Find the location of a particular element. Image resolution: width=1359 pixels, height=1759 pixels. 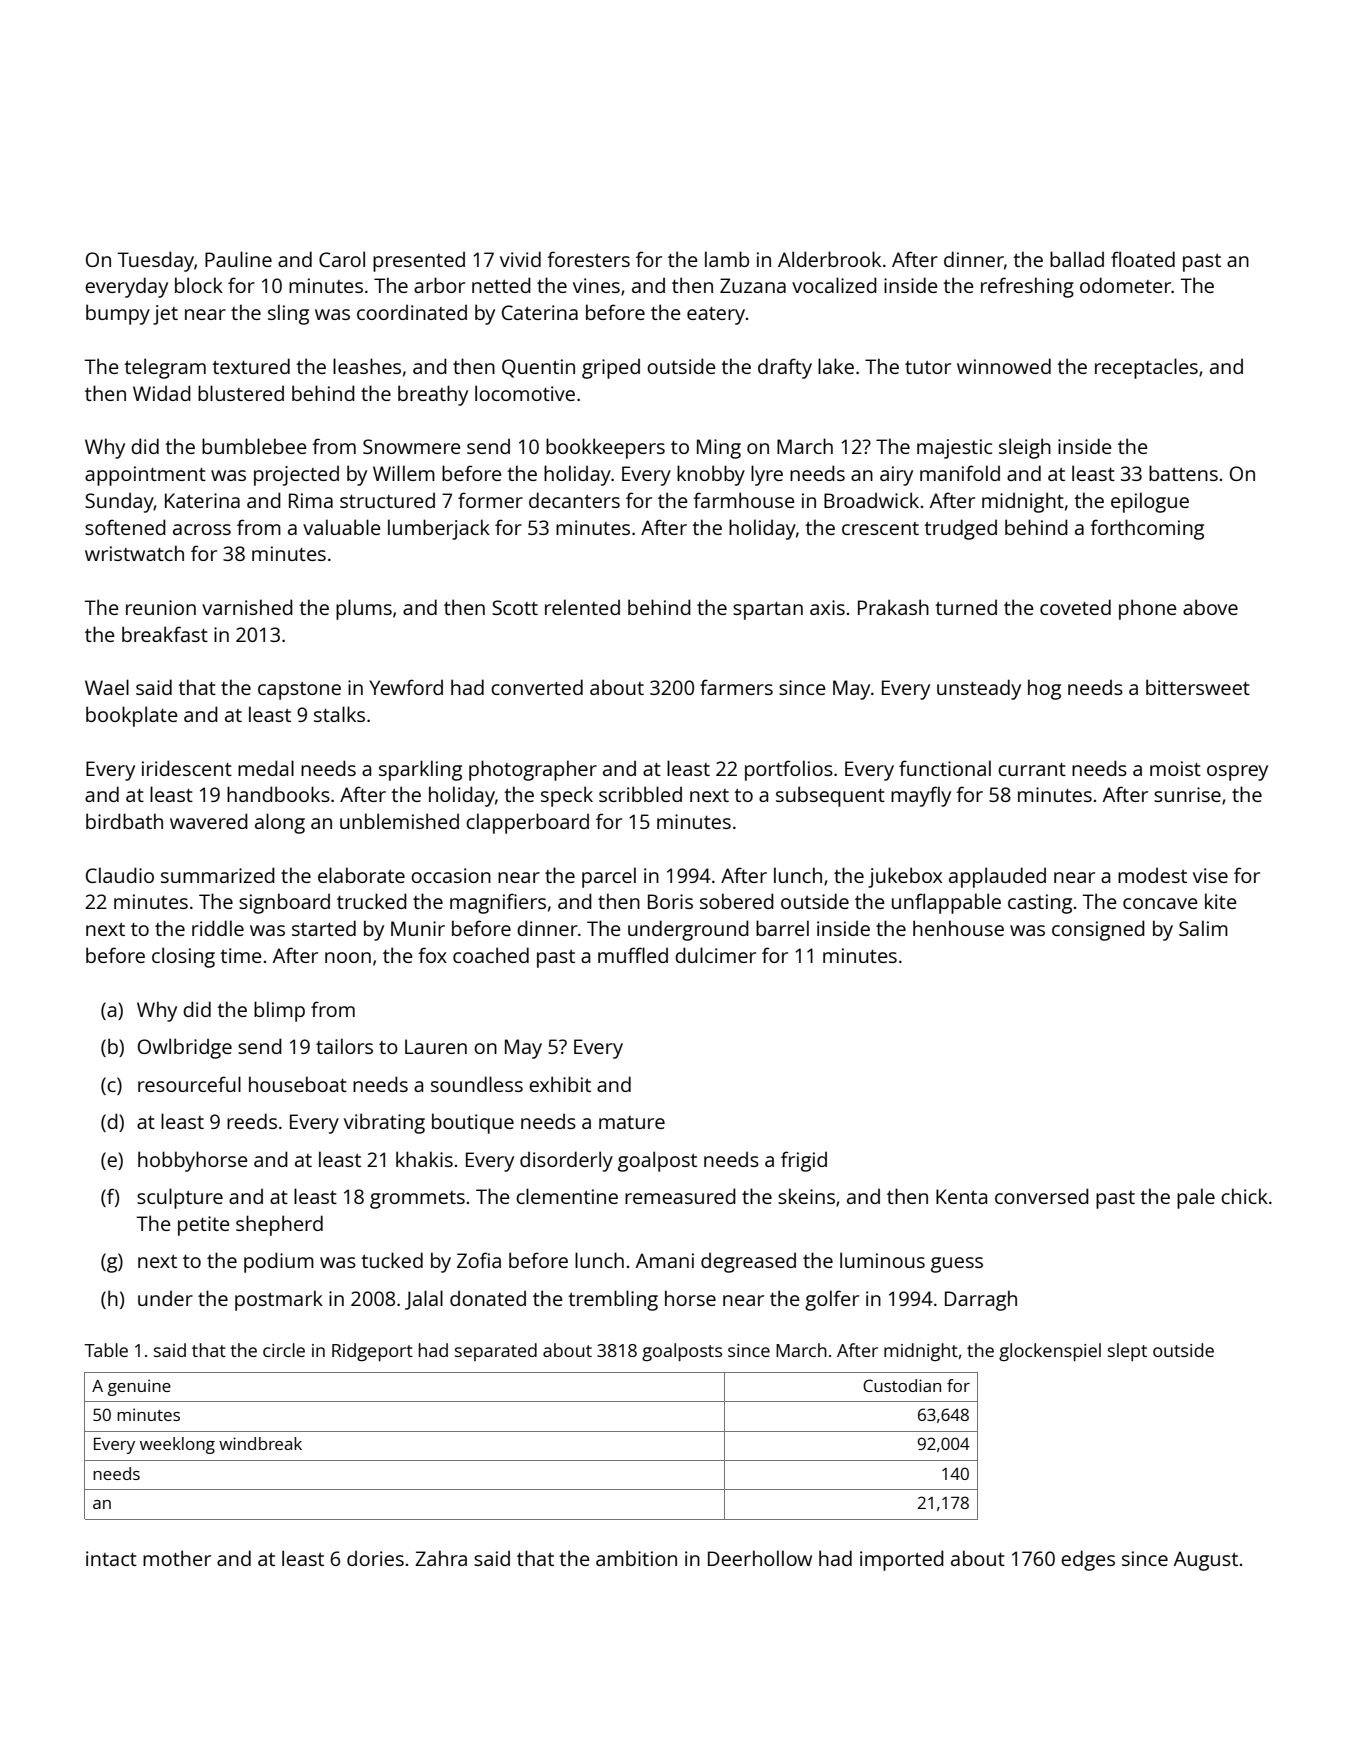

mother is located at coordinates (177, 1558).
